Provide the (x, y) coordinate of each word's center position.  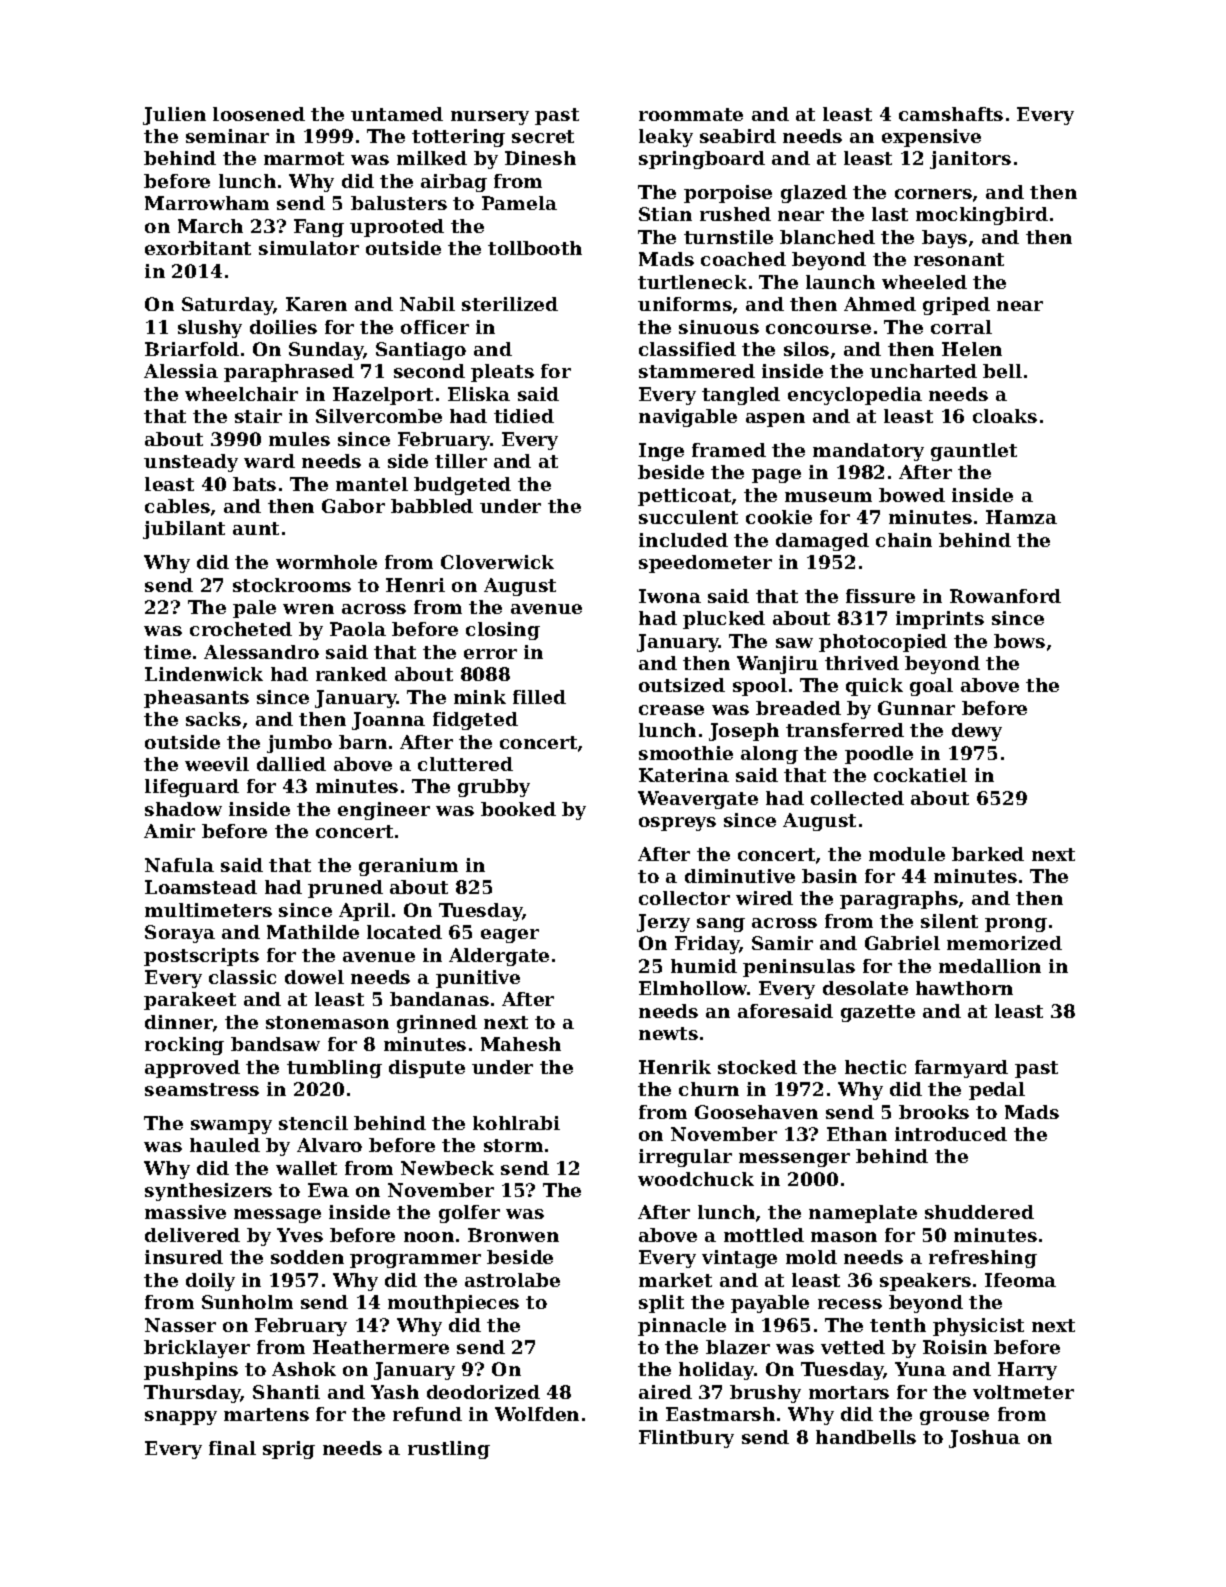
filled (539, 697)
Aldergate (499, 957)
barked (988, 854)
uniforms (685, 304)
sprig (289, 1450)
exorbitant (198, 248)
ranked (351, 674)
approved (192, 1069)
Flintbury (686, 1439)
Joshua (984, 1439)
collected (857, 798)
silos (806, 349)
